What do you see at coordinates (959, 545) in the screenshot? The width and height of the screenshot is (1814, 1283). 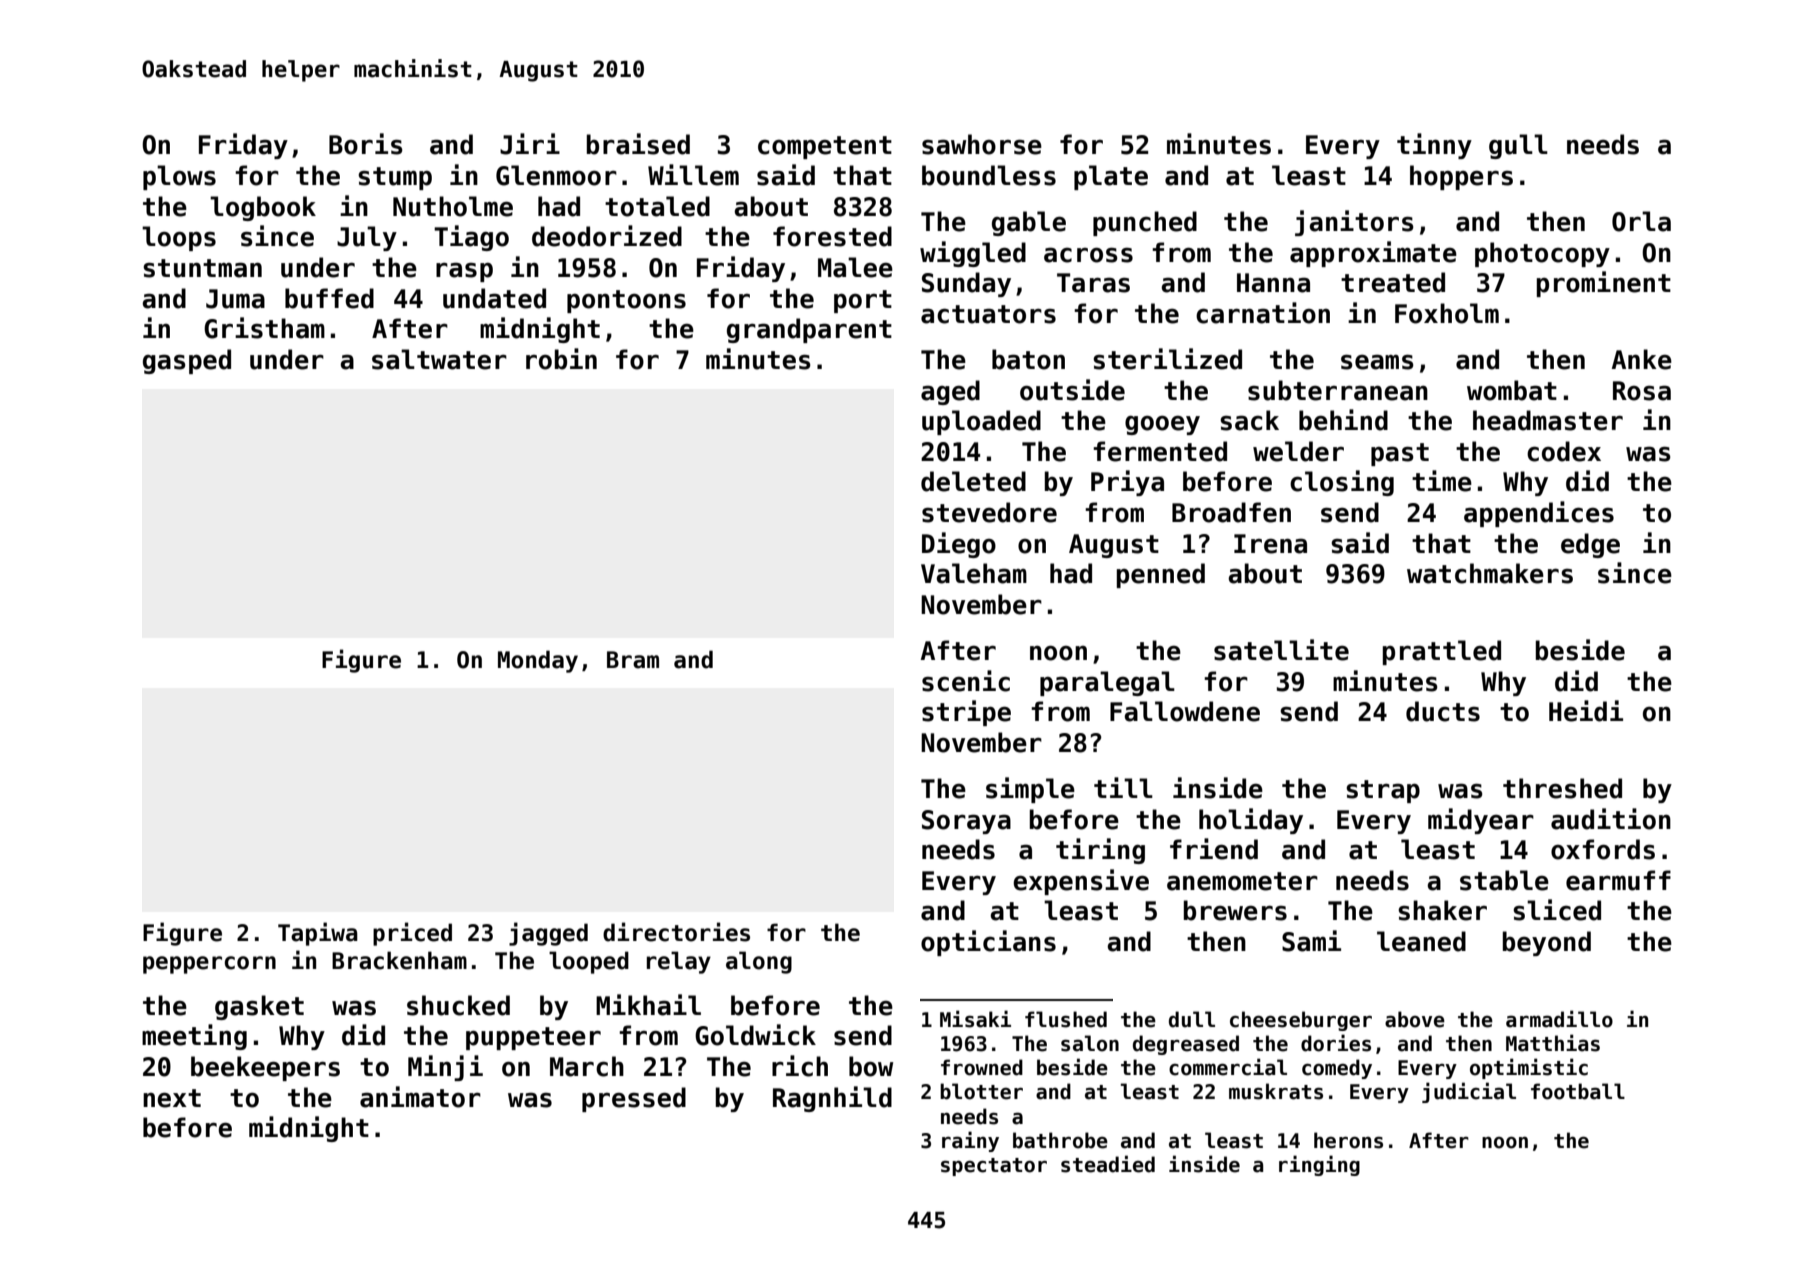 I see `Diego` at bounding box center [959, 545].
